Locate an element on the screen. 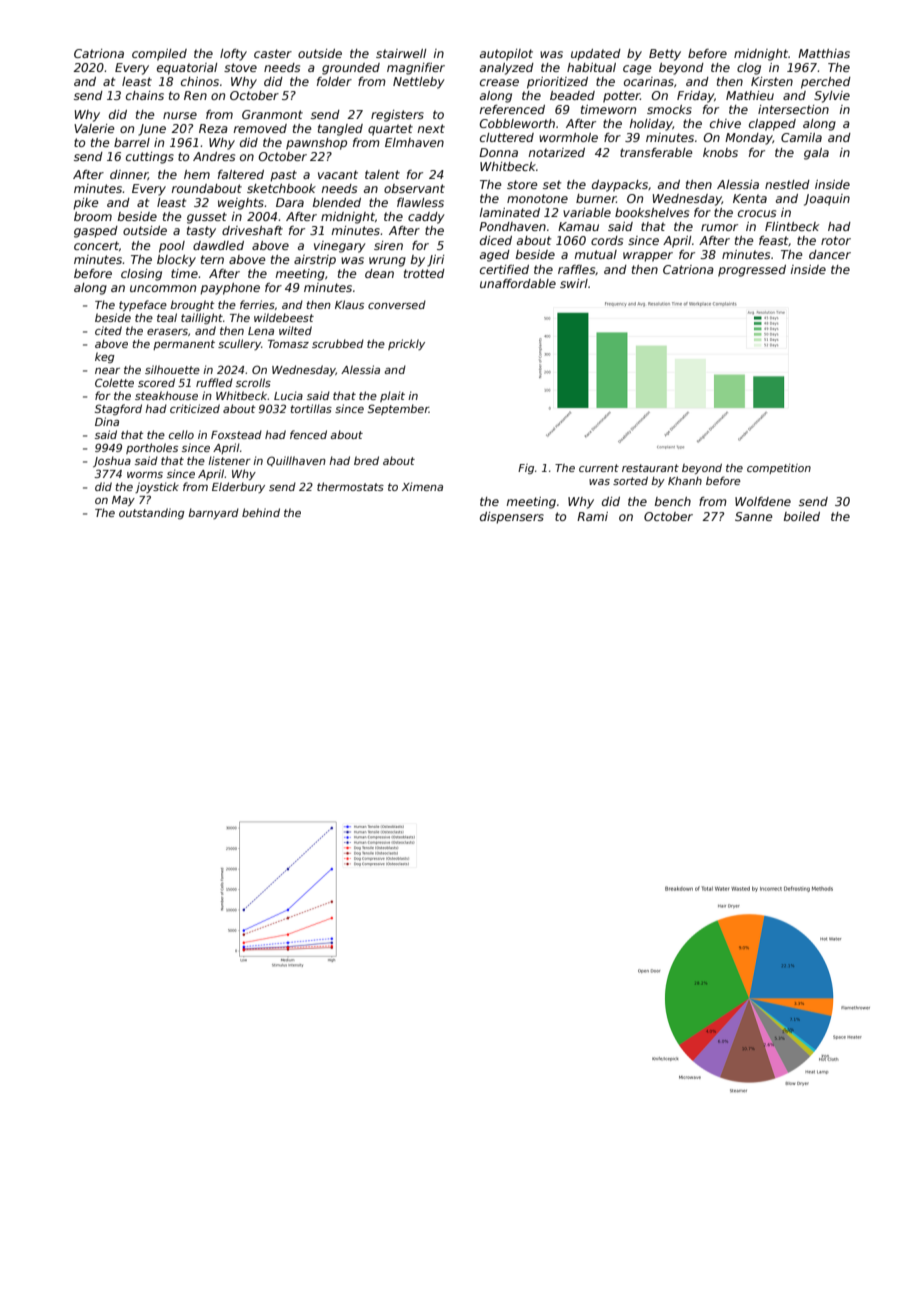 The height and width of the screenshot is (1308, 924). autopilot is located at coordinates (506, 55).
